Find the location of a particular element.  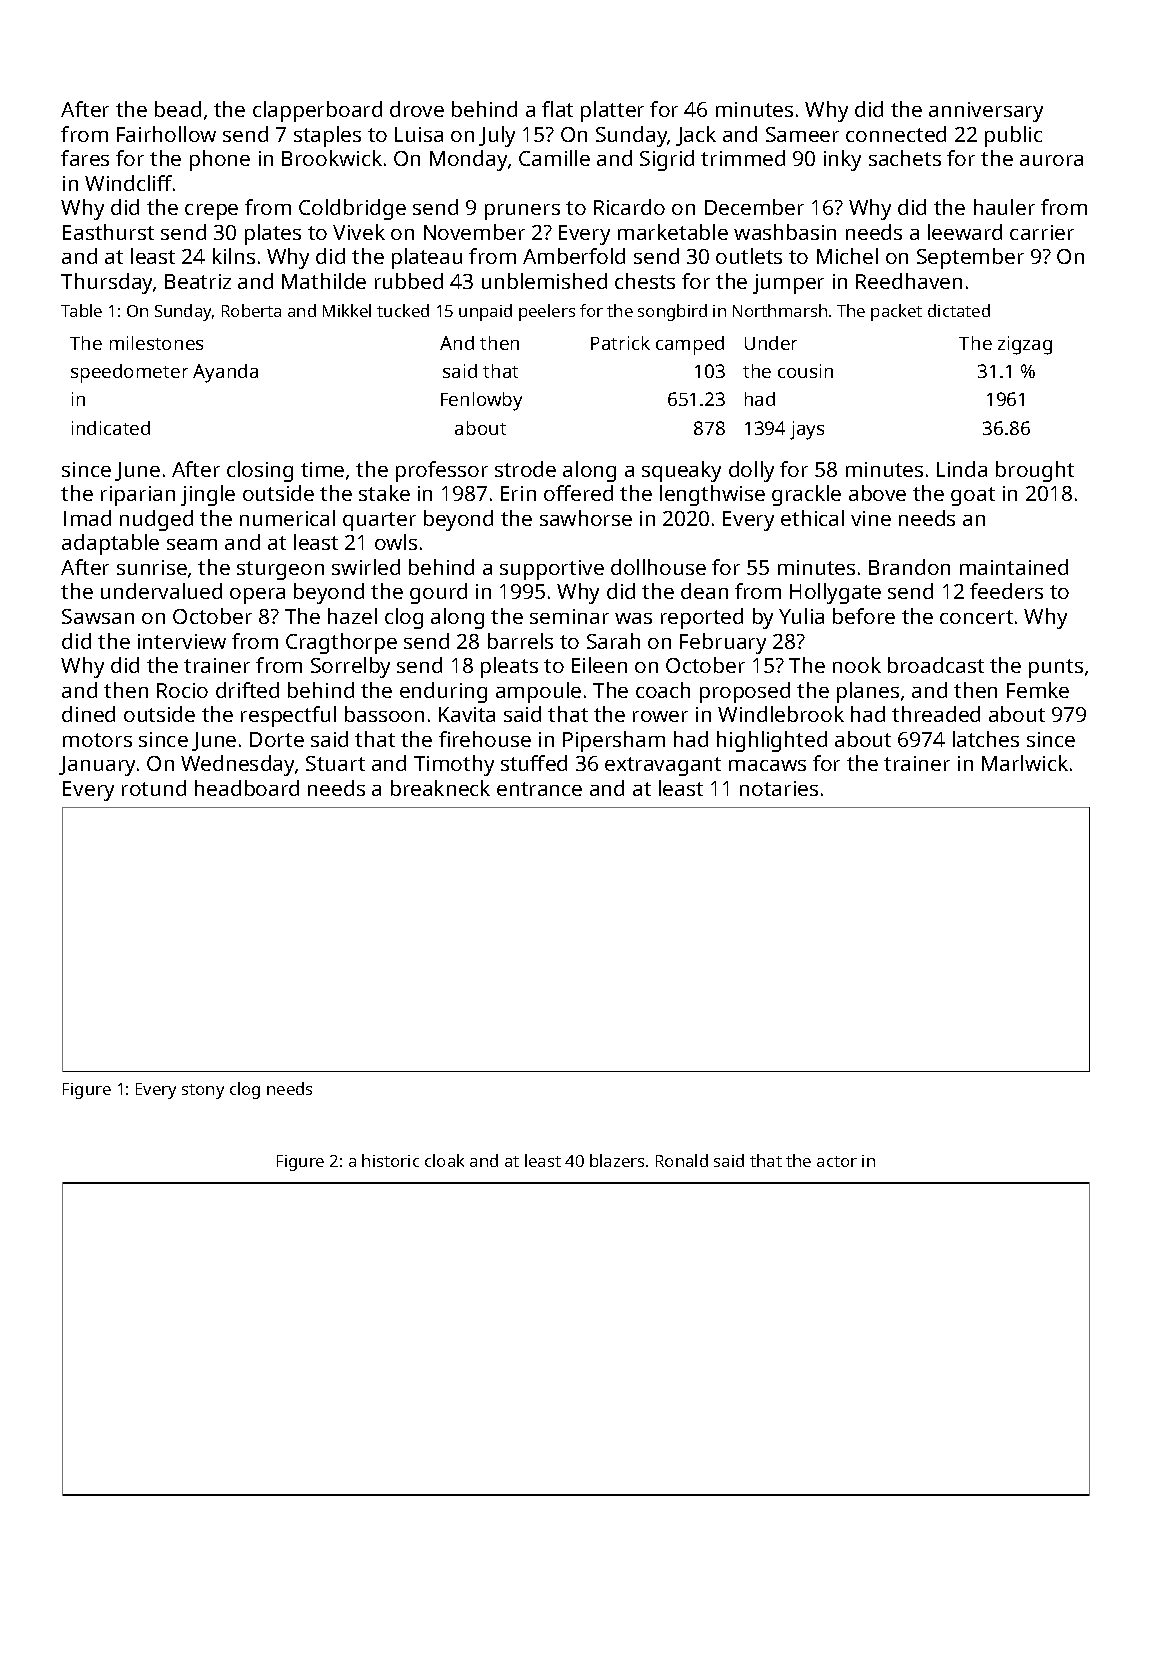

stony is located at coordinates (203, 1091).
